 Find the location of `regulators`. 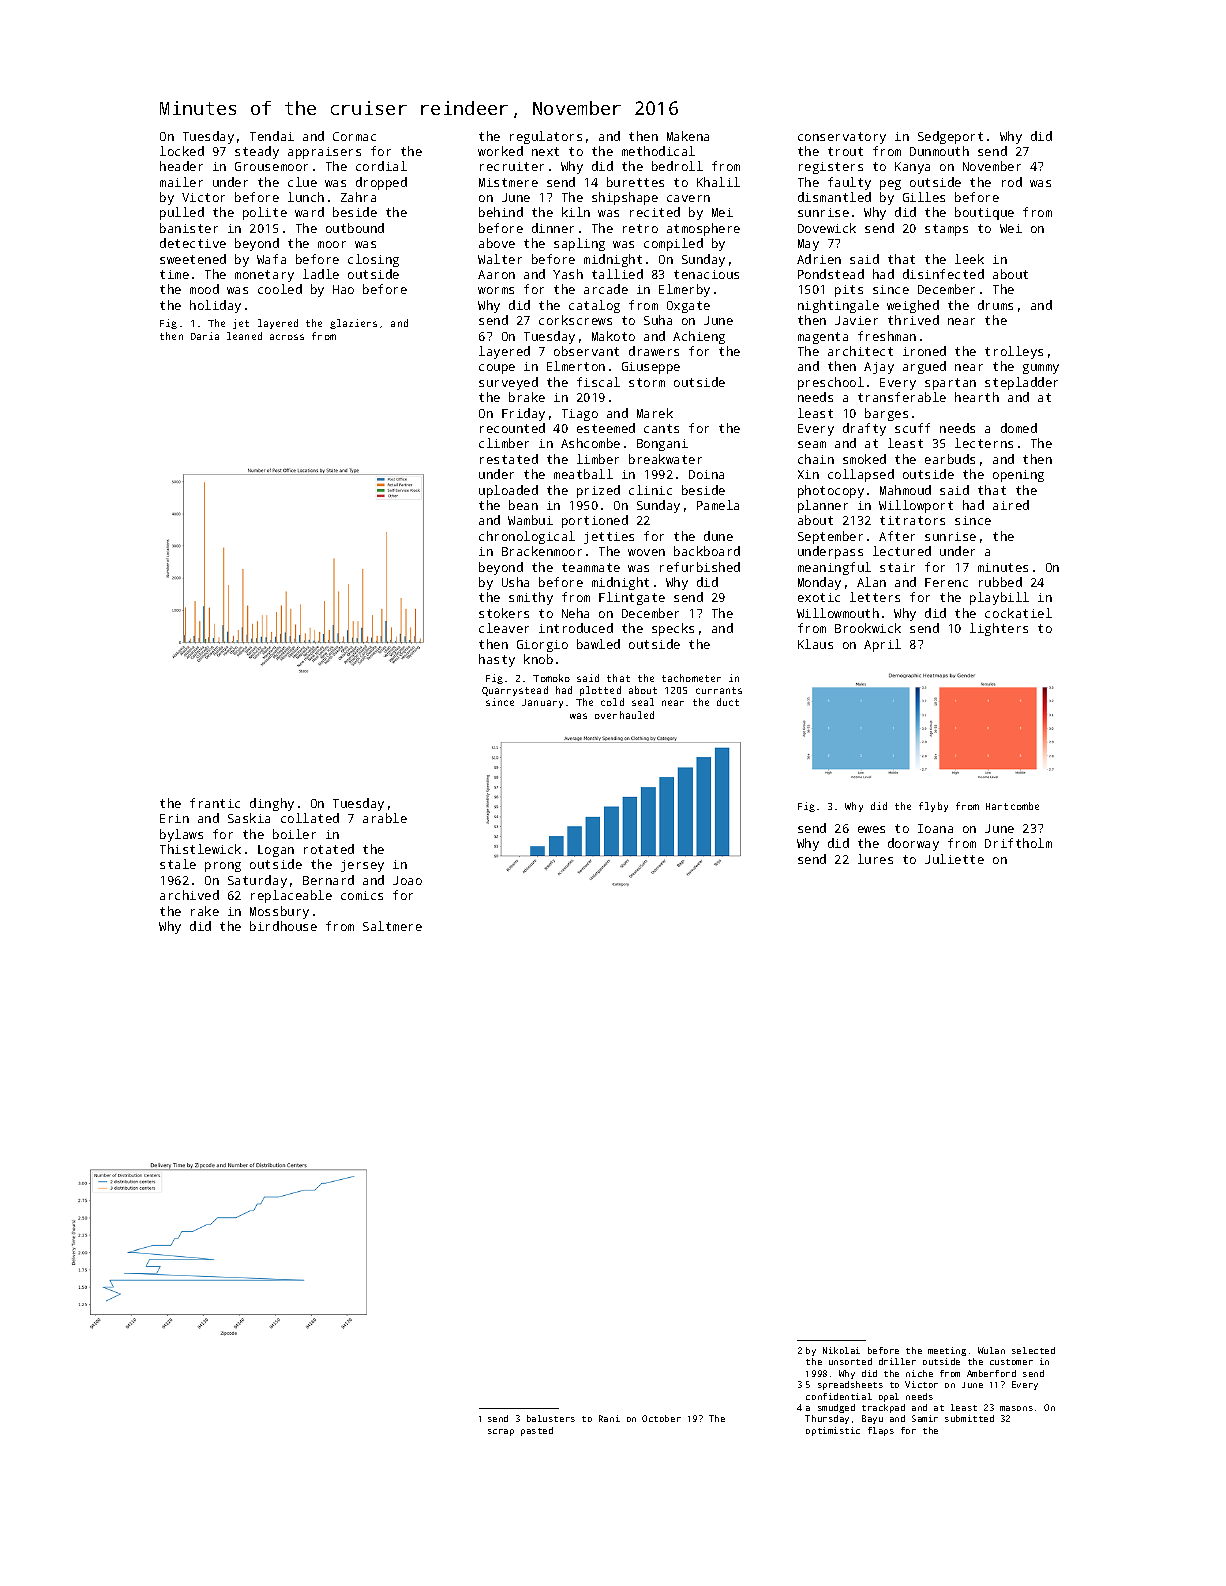

regulators is located at coordinates (546, 137).
